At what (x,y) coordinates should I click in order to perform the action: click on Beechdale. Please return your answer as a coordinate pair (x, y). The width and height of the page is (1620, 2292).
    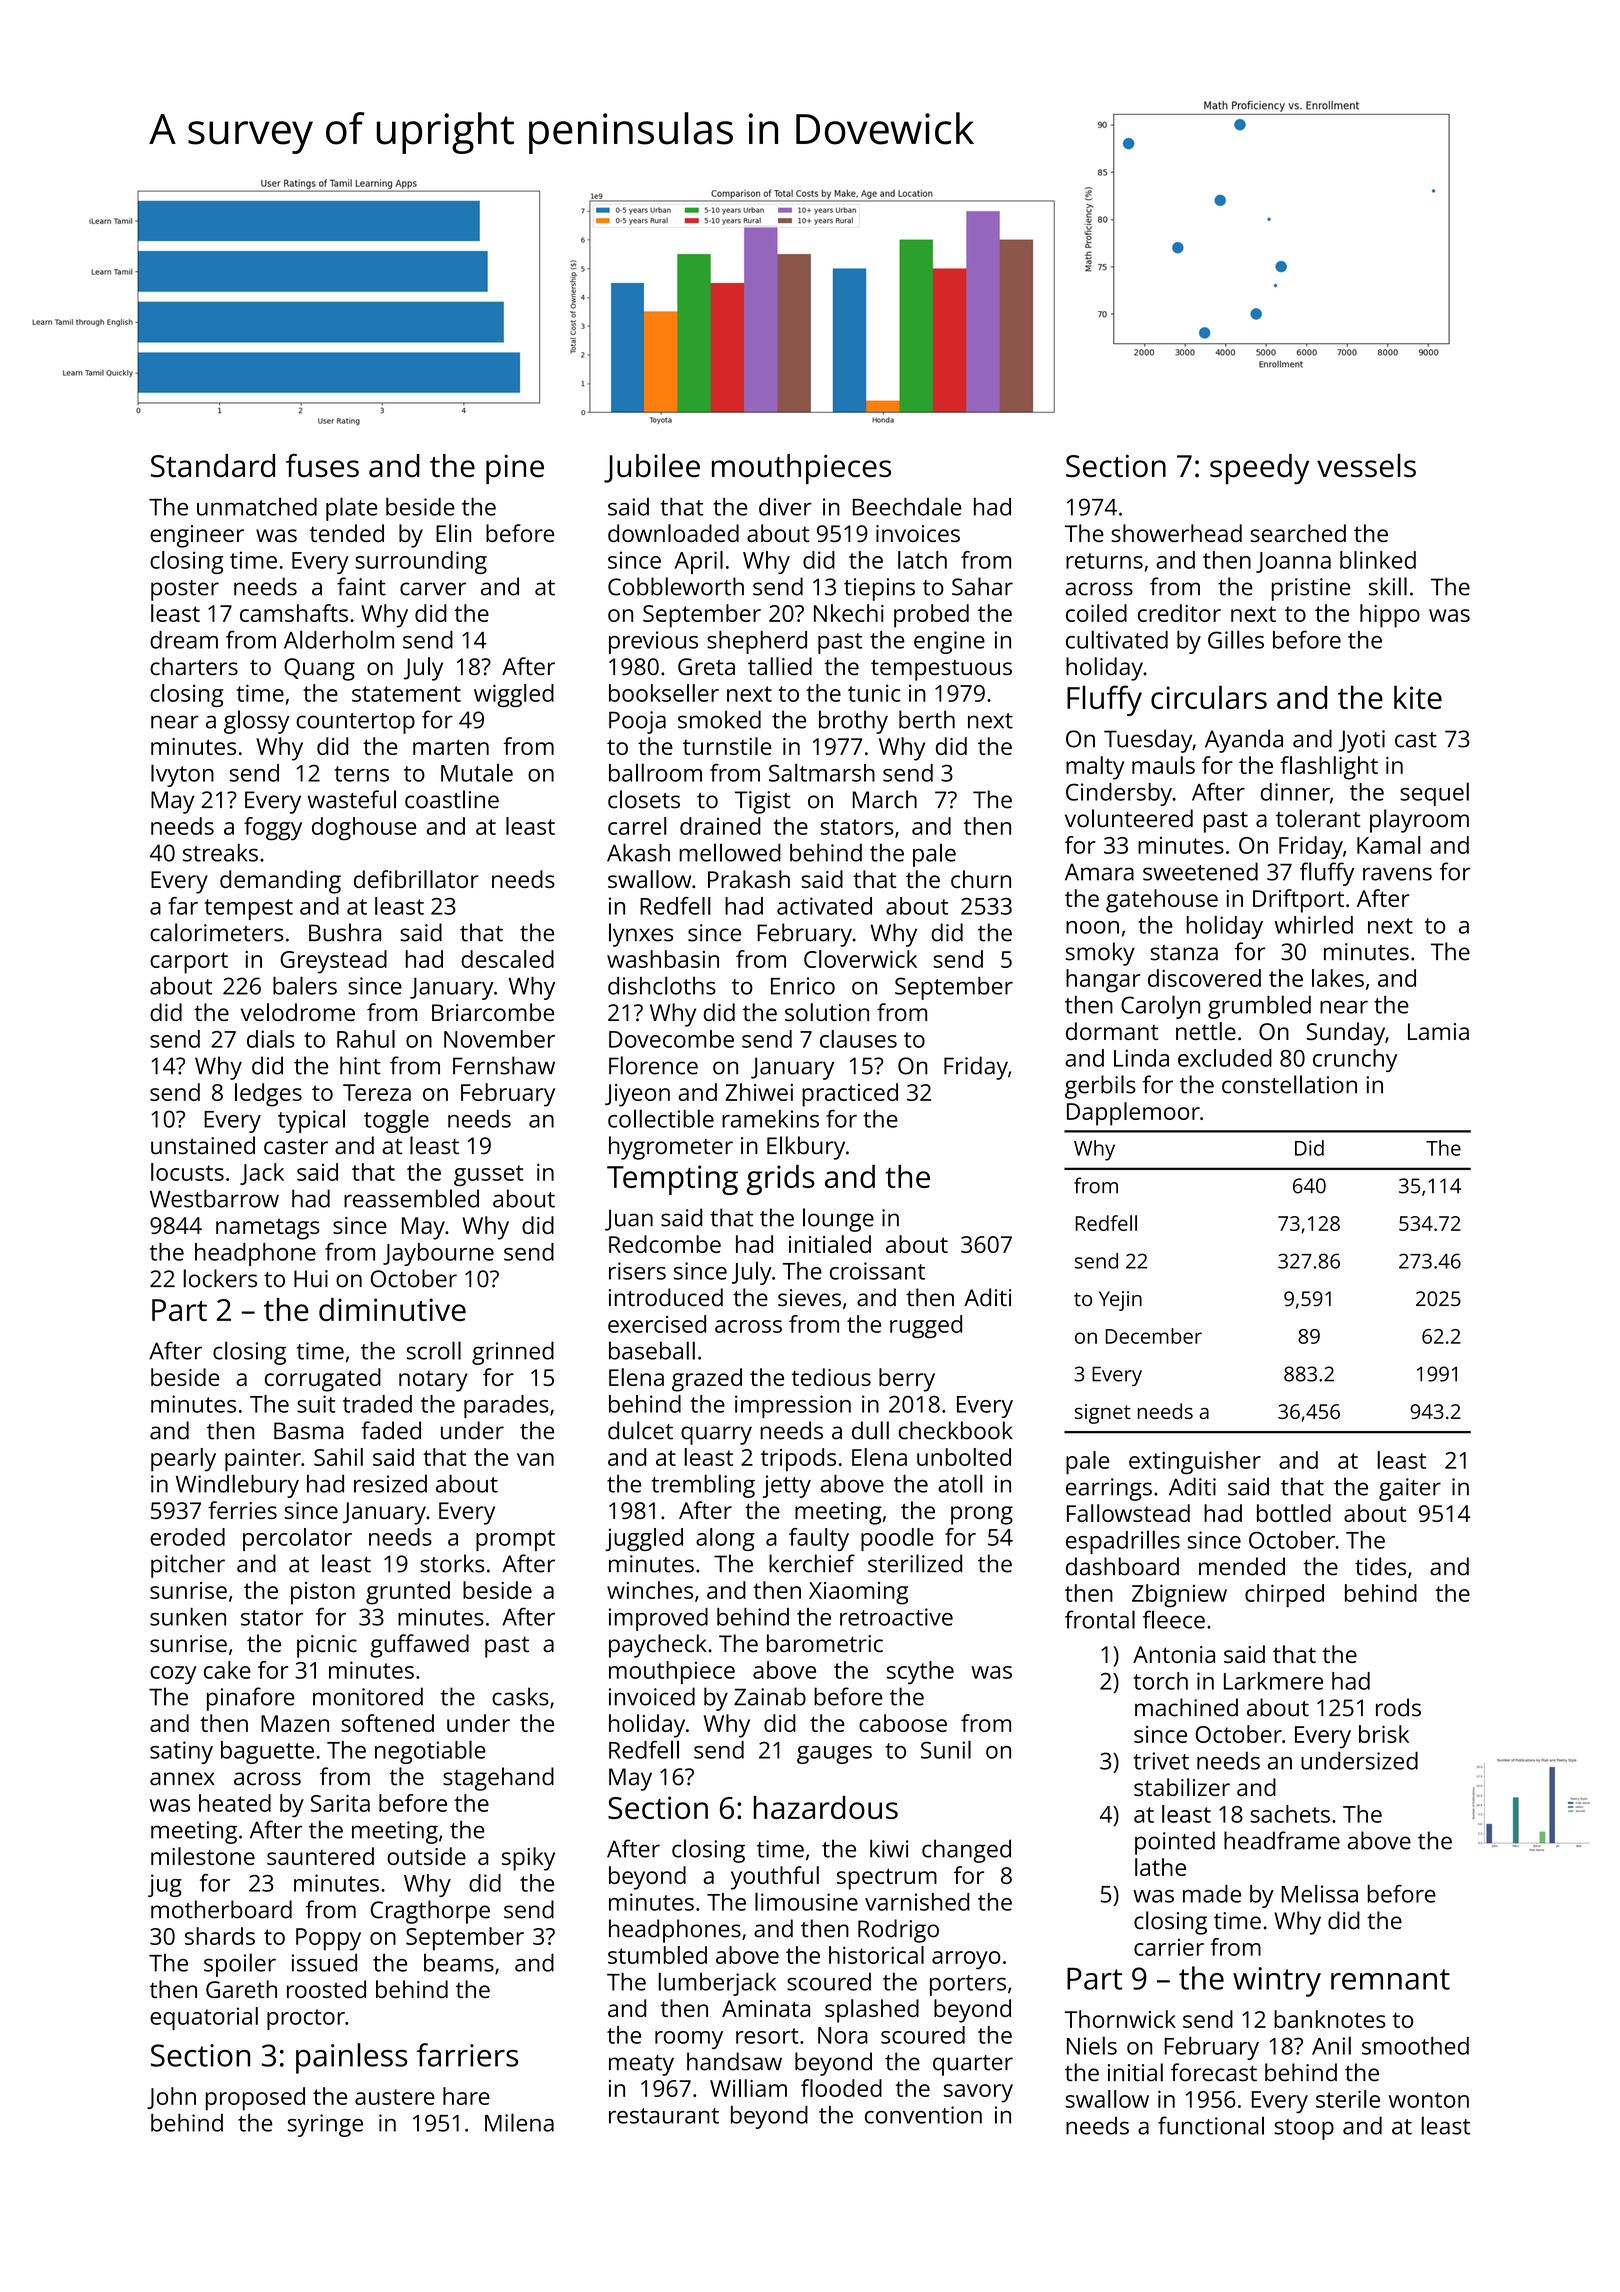
    Looking at the image, I should click on (907, 506).
